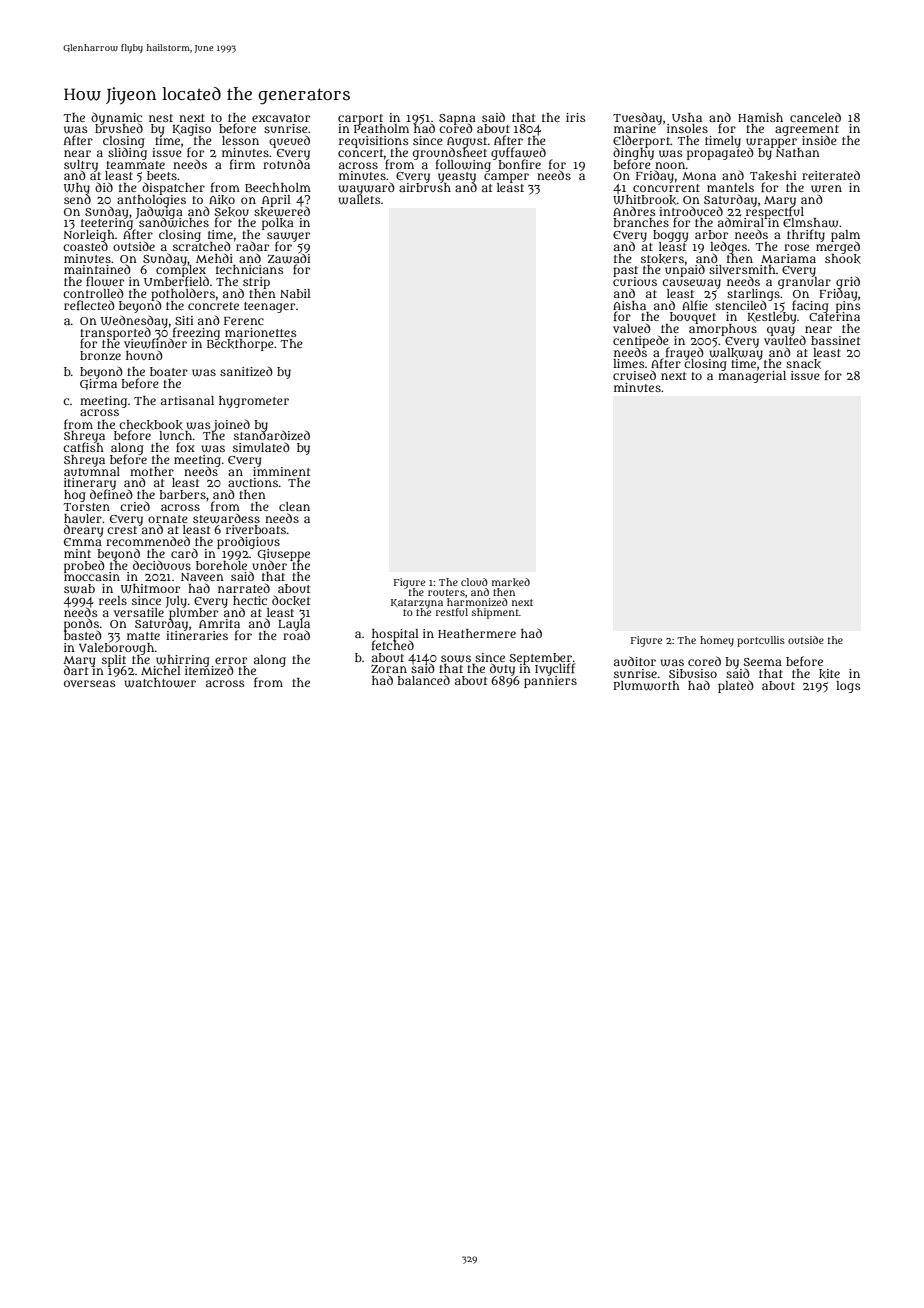  What do you see at coordinates (495, 613) in the image?
I see `shipment` at bounding box center [495, 613].
